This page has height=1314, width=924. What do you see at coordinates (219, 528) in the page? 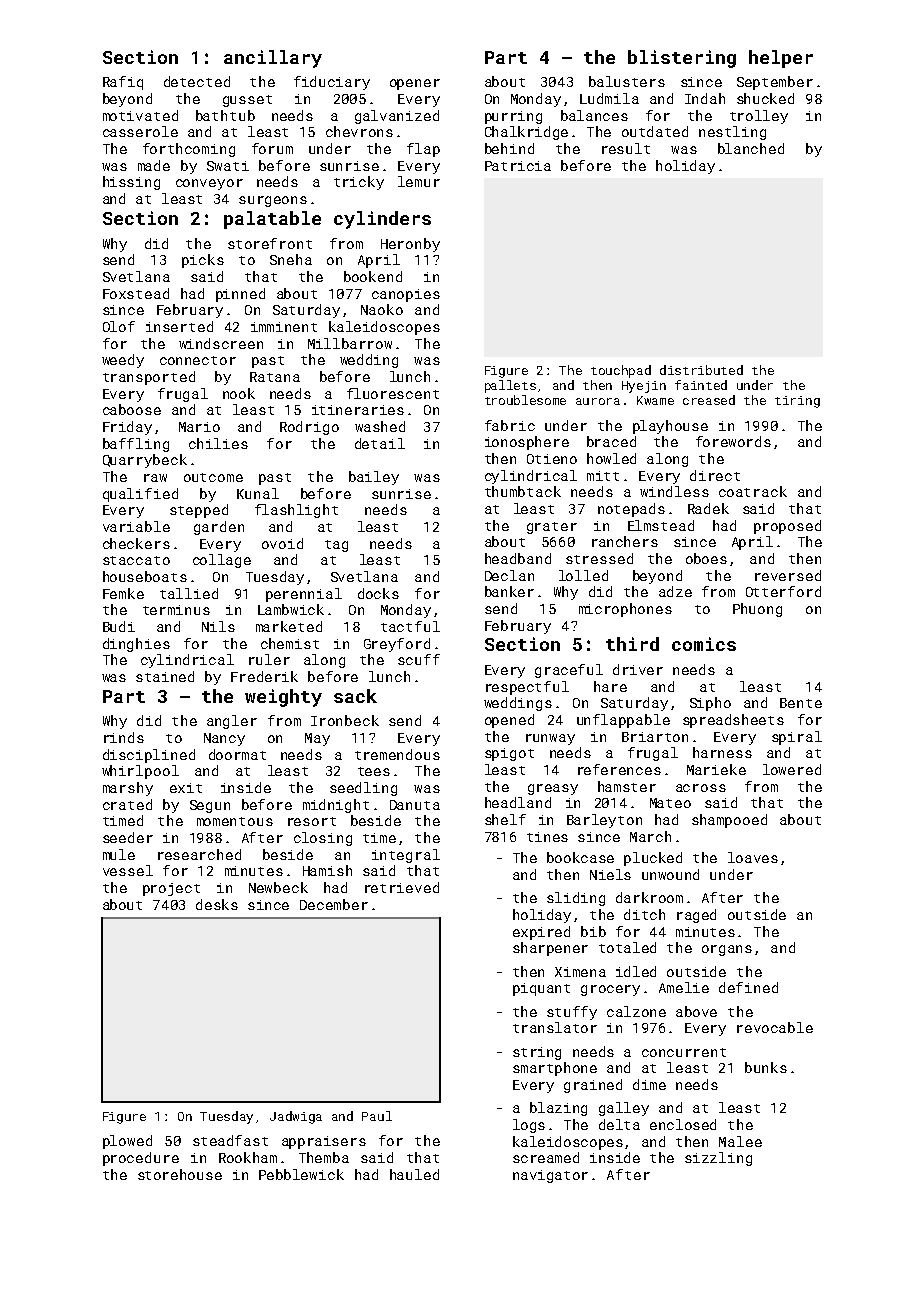
I see `garden` at bounding box center [219, 528].
